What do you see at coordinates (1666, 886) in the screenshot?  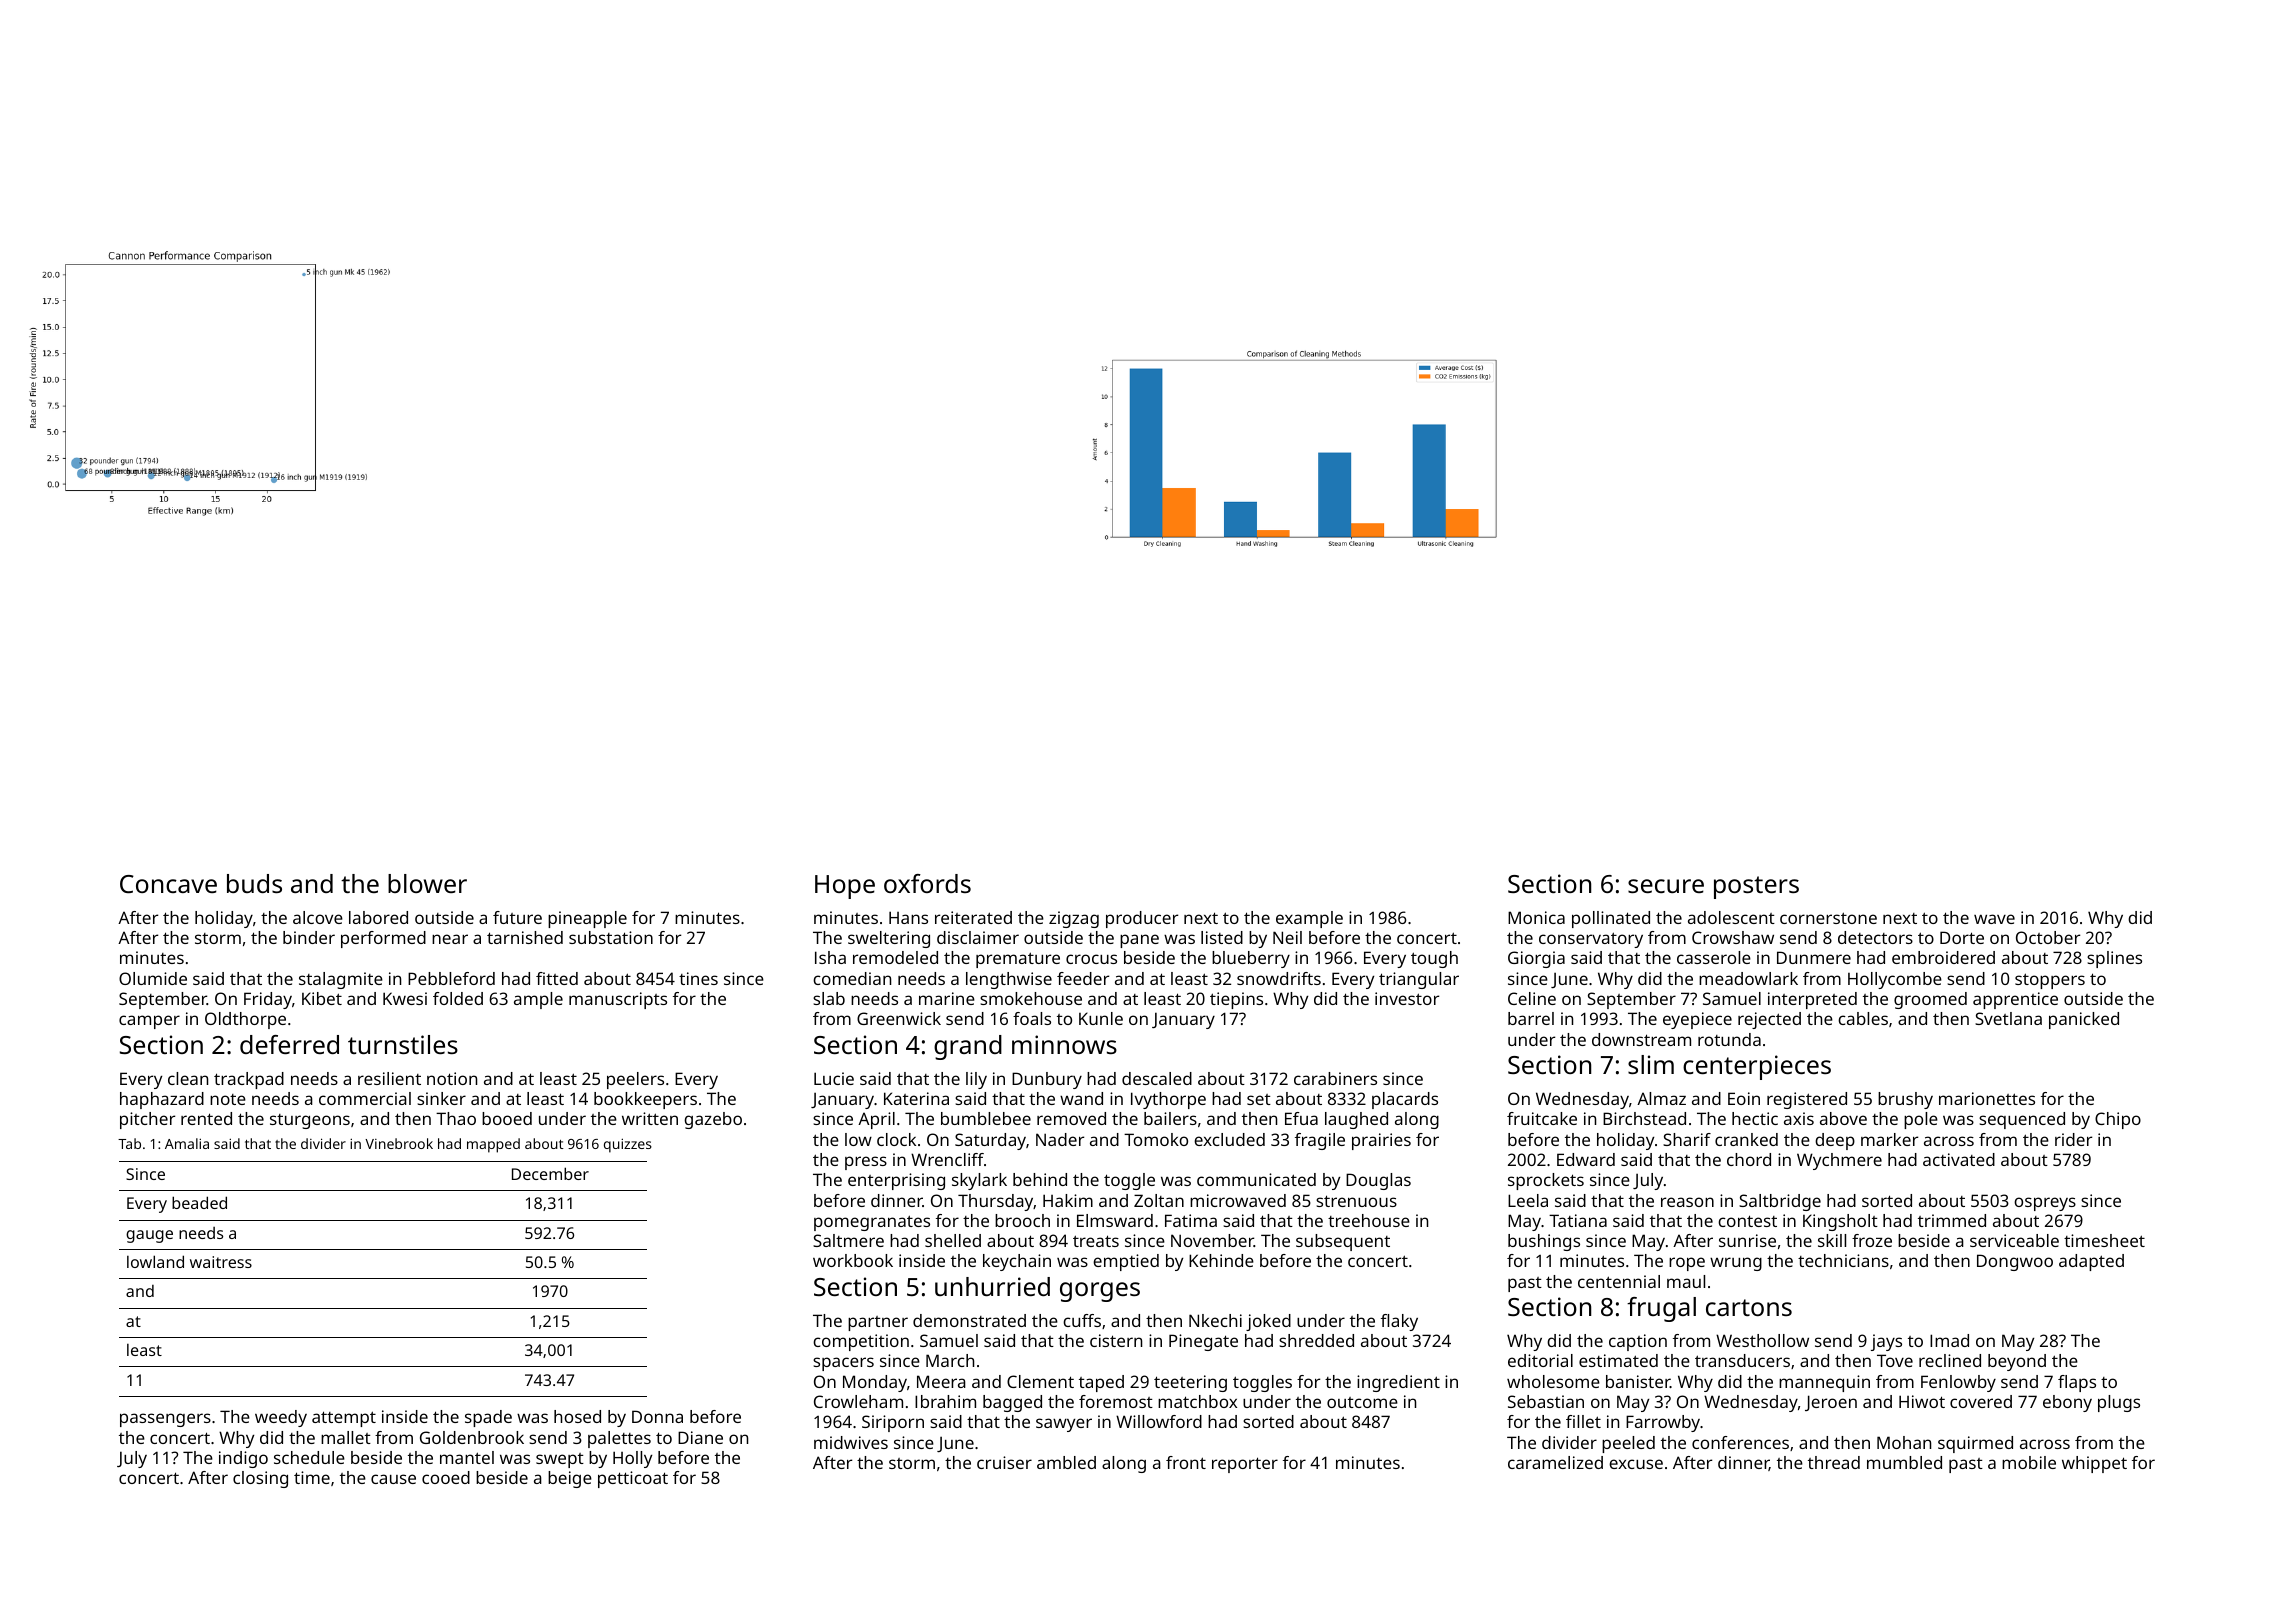 I see `secure` at bounding box center [1666, 886].
